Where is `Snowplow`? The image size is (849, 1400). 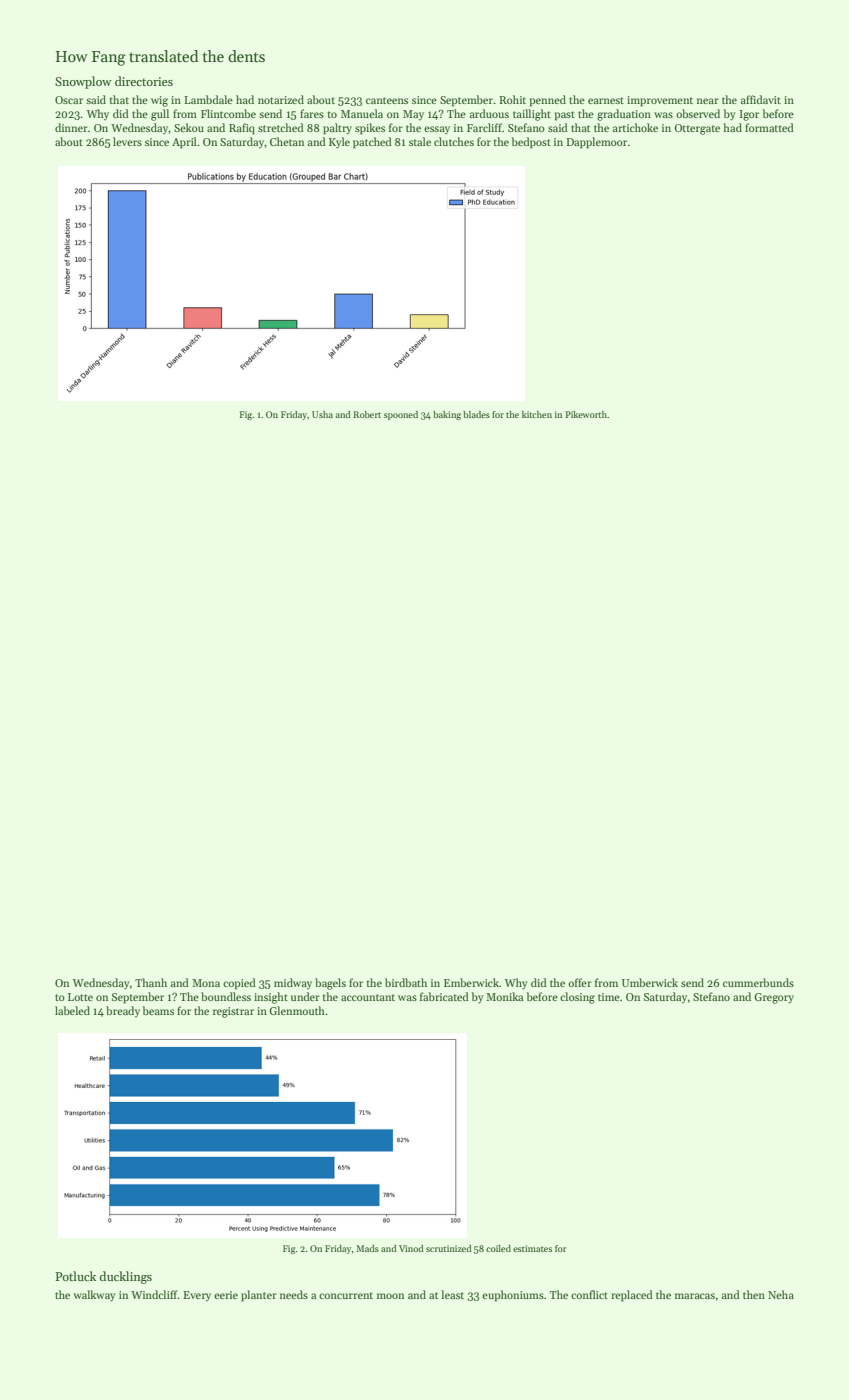
Snowplow is located at coordinates (83, 82).
